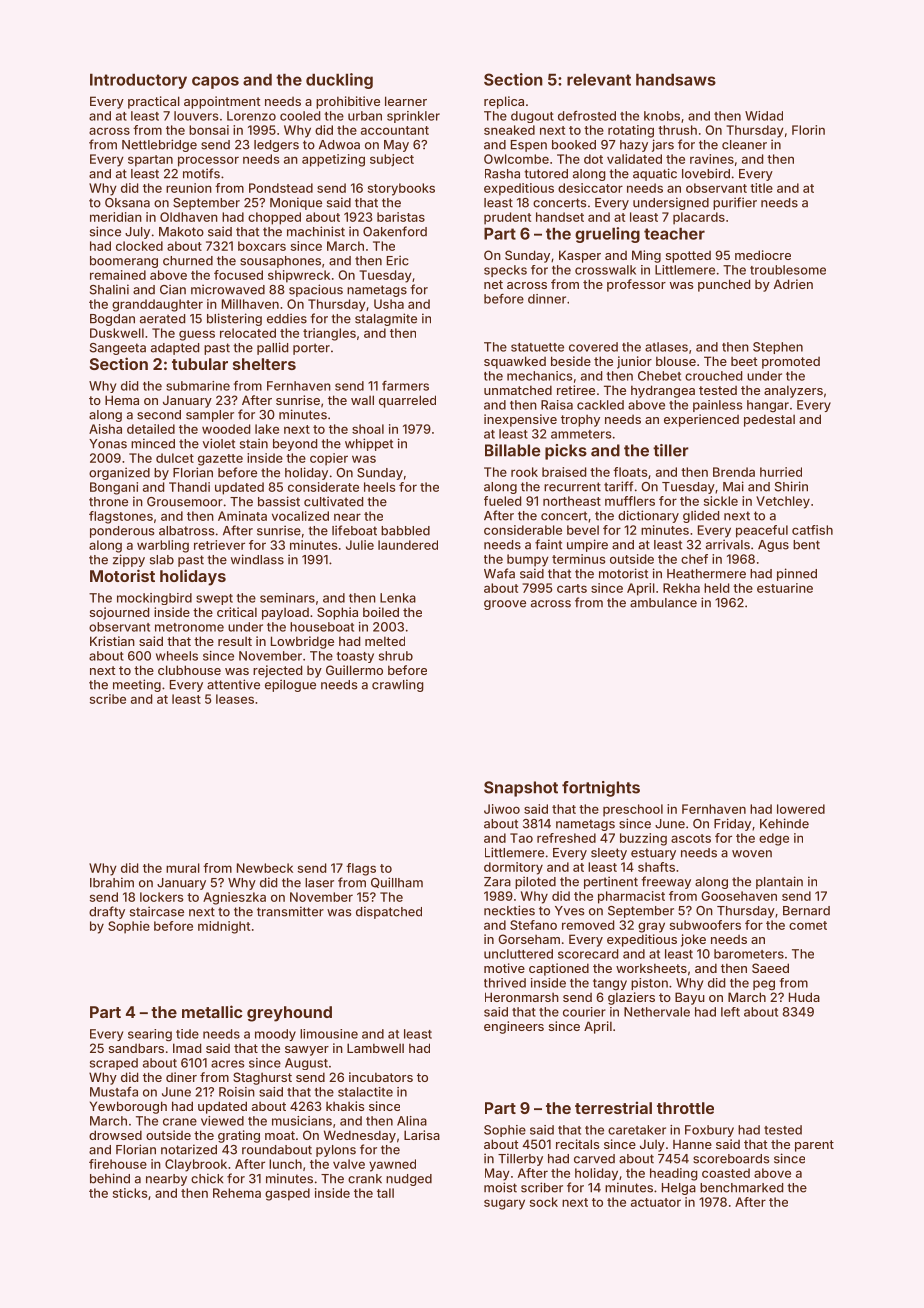  Describe the element at coordinates (761, 188) in the document. I see `title` at that location.
